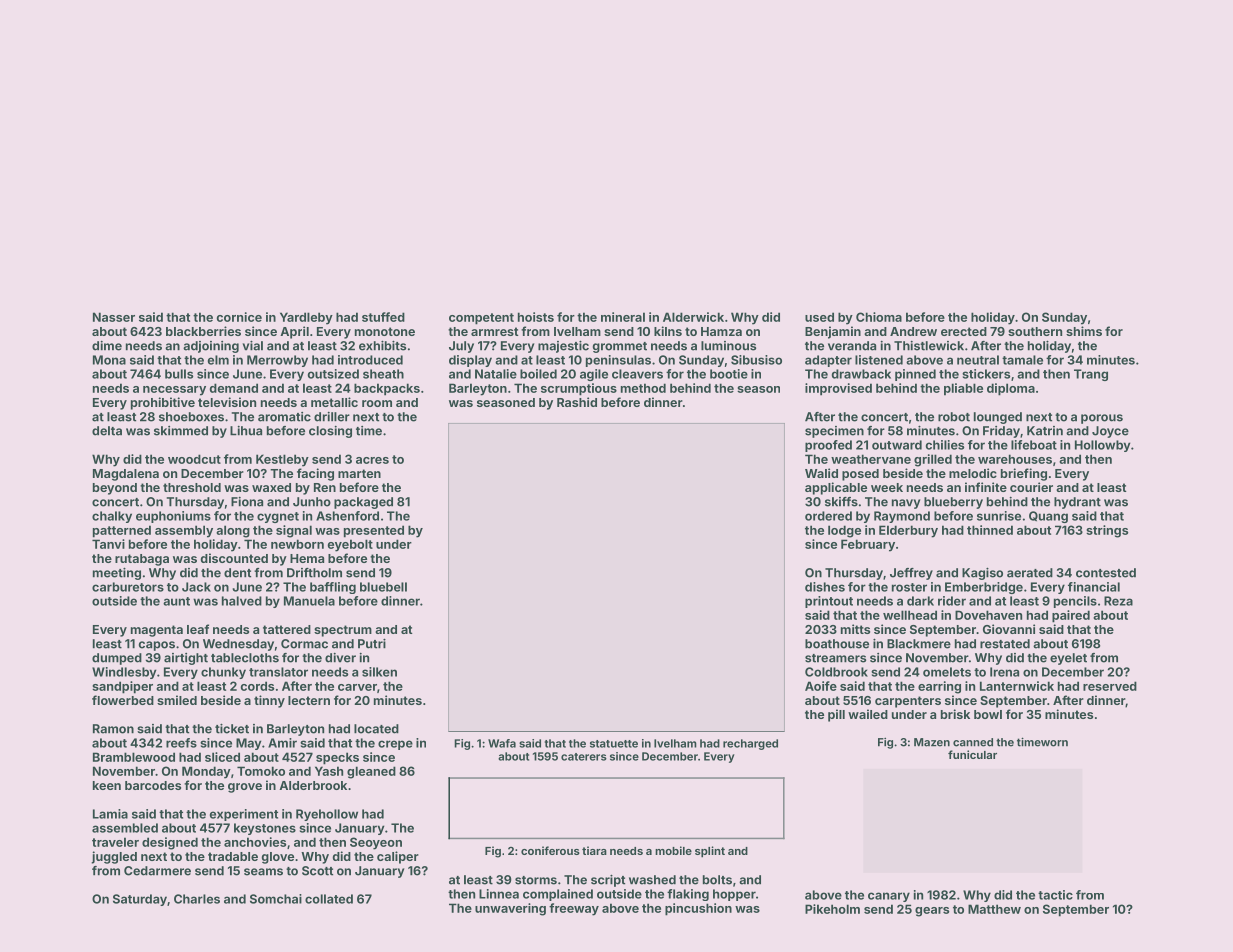  Describe the element at coordinates (879, 360) in the screenshot. I see `listened` at that location.
